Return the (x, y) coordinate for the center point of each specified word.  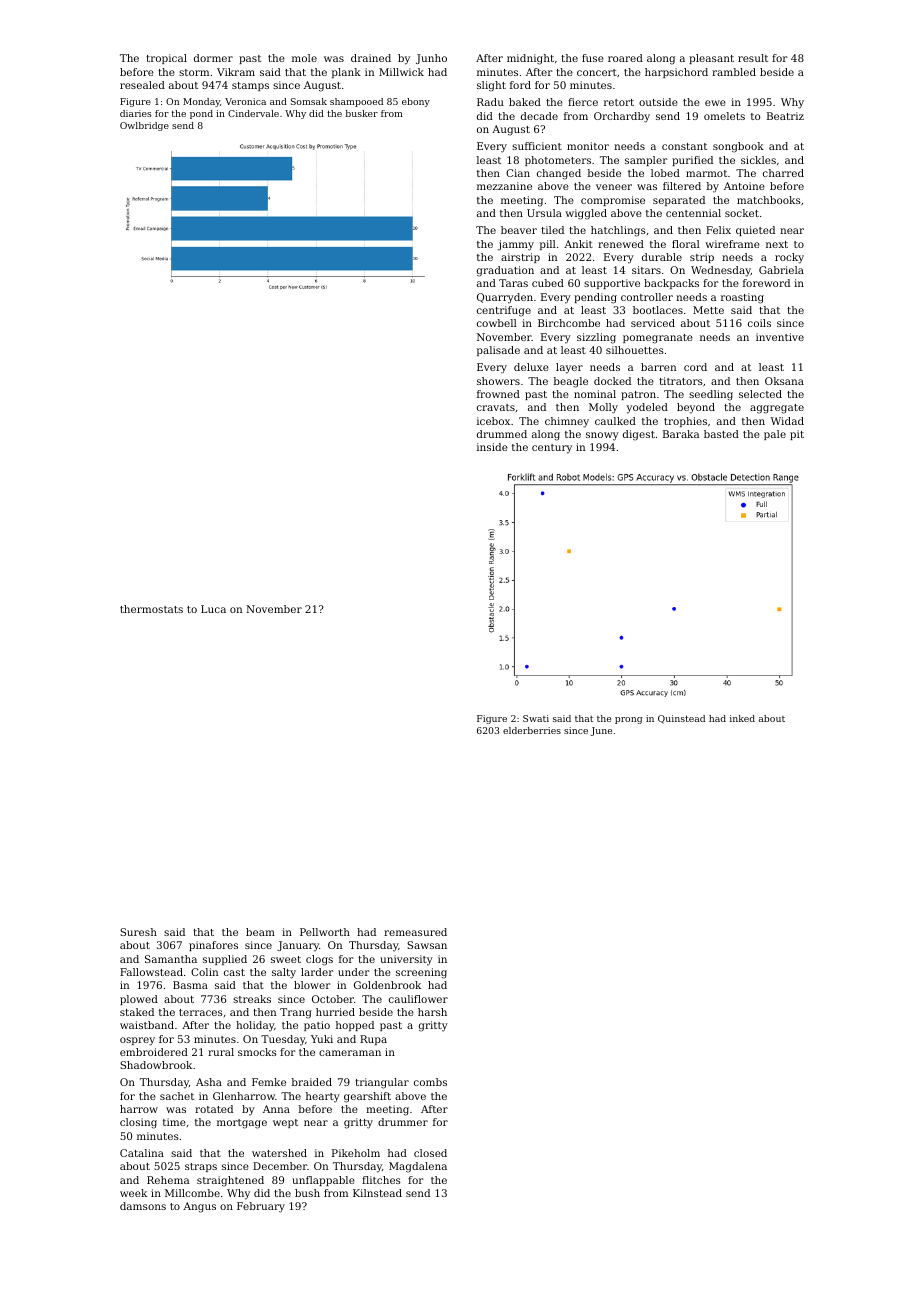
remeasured (415, 932)
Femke (269, 1082)
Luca (213, 609)
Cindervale (253, 113)
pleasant (711, 59)
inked (742, 718)
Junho (431, 59)
